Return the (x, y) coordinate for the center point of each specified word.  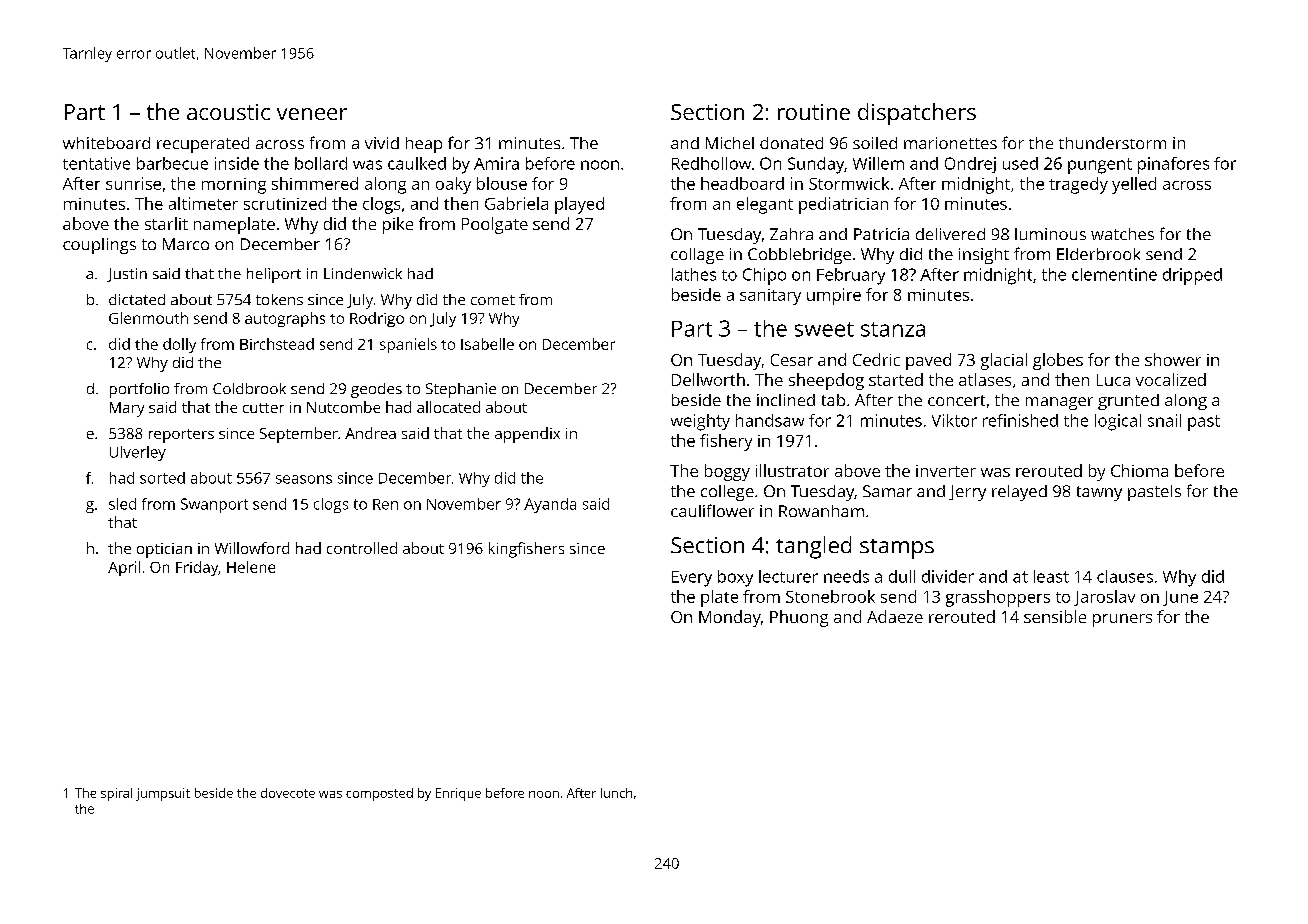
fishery (726, 442)
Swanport (214, 505)
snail (1164, 420)
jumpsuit (163, 794)
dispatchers (917, 114)
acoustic (228, 112)
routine (814, 112)
